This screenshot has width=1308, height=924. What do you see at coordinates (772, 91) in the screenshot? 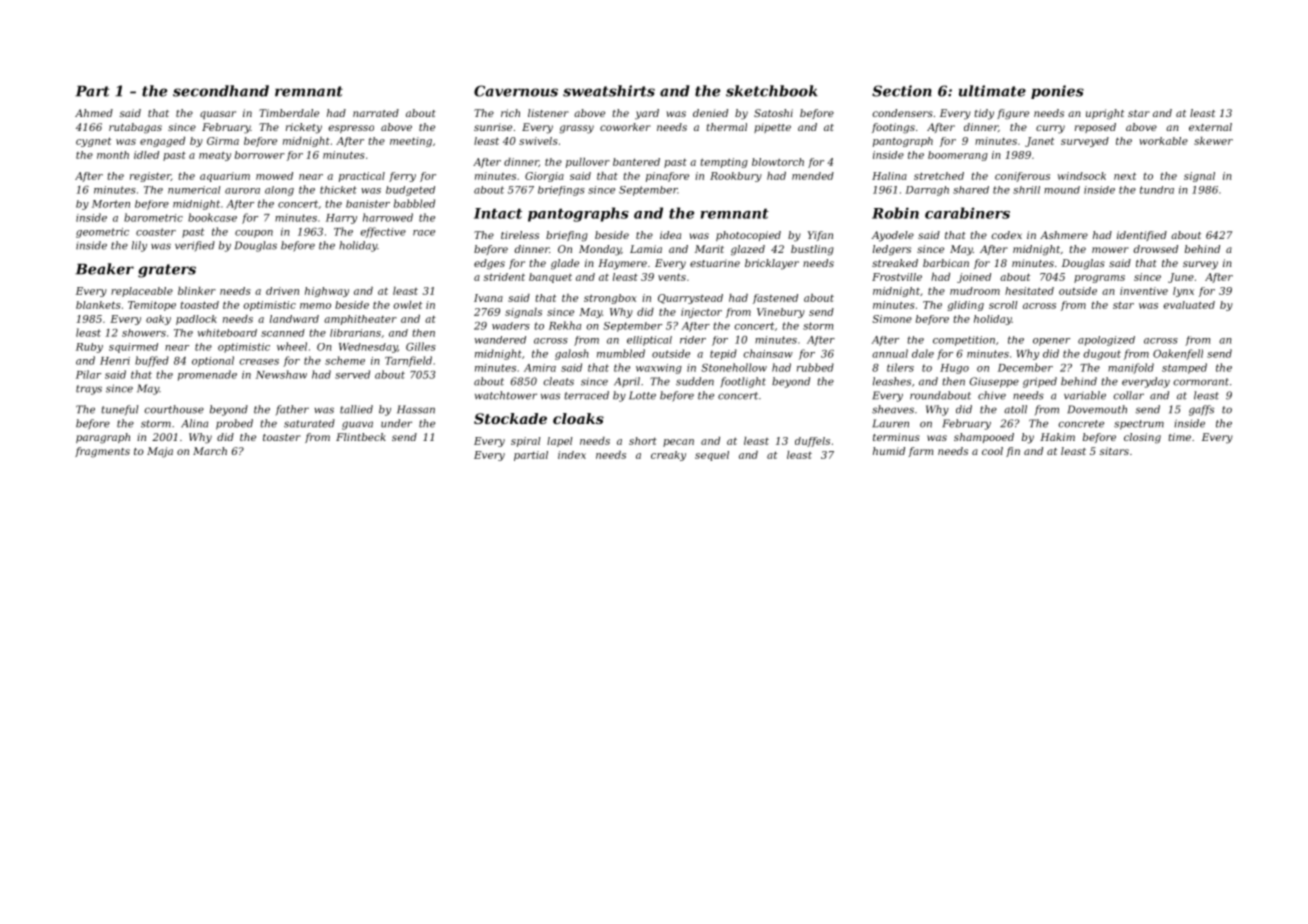
I see `sketchbook` at bounding box center [772, 91].
